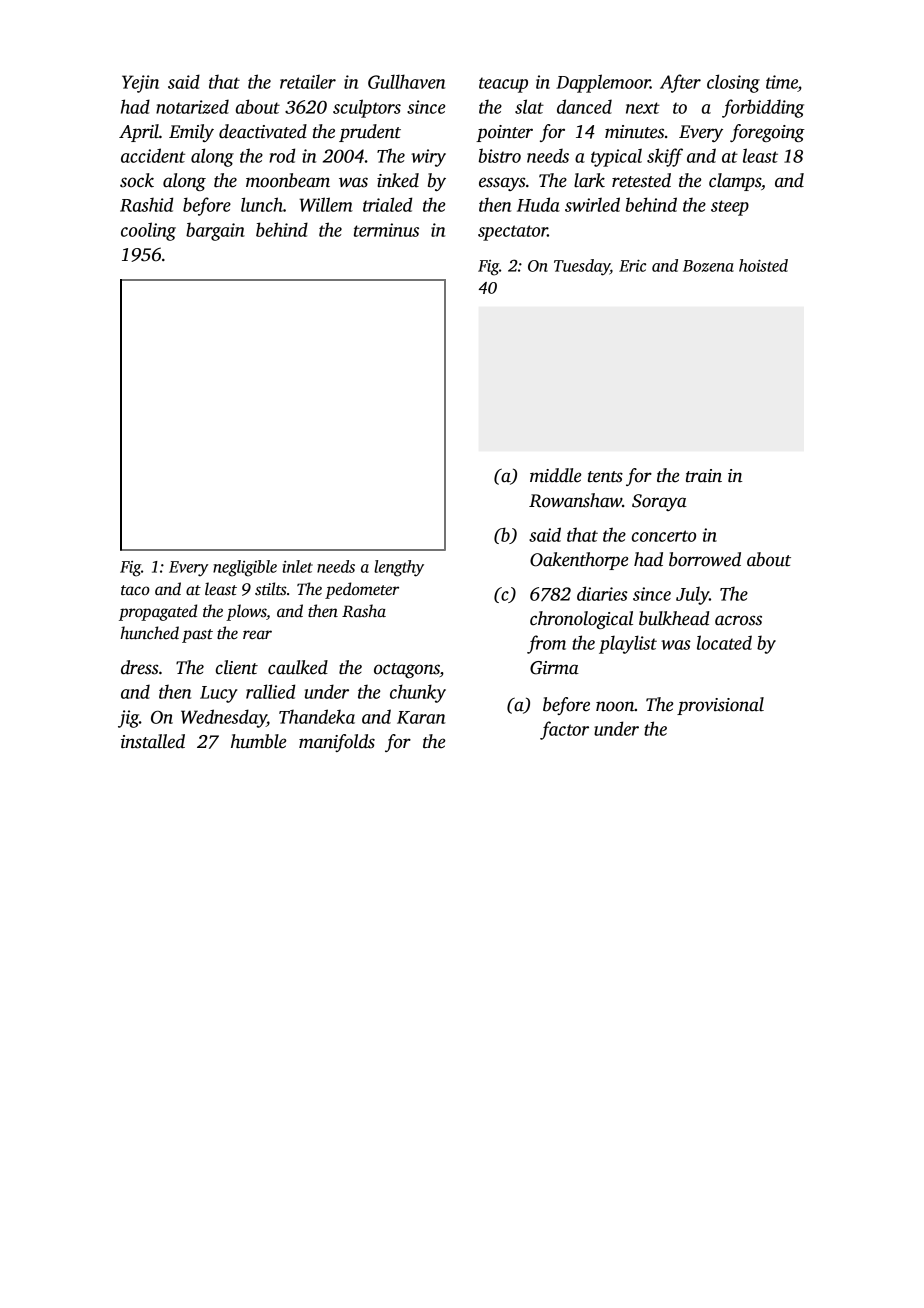 This screenshot has width=924, height=1308. I want to click on negligible, so click(245, 568).
